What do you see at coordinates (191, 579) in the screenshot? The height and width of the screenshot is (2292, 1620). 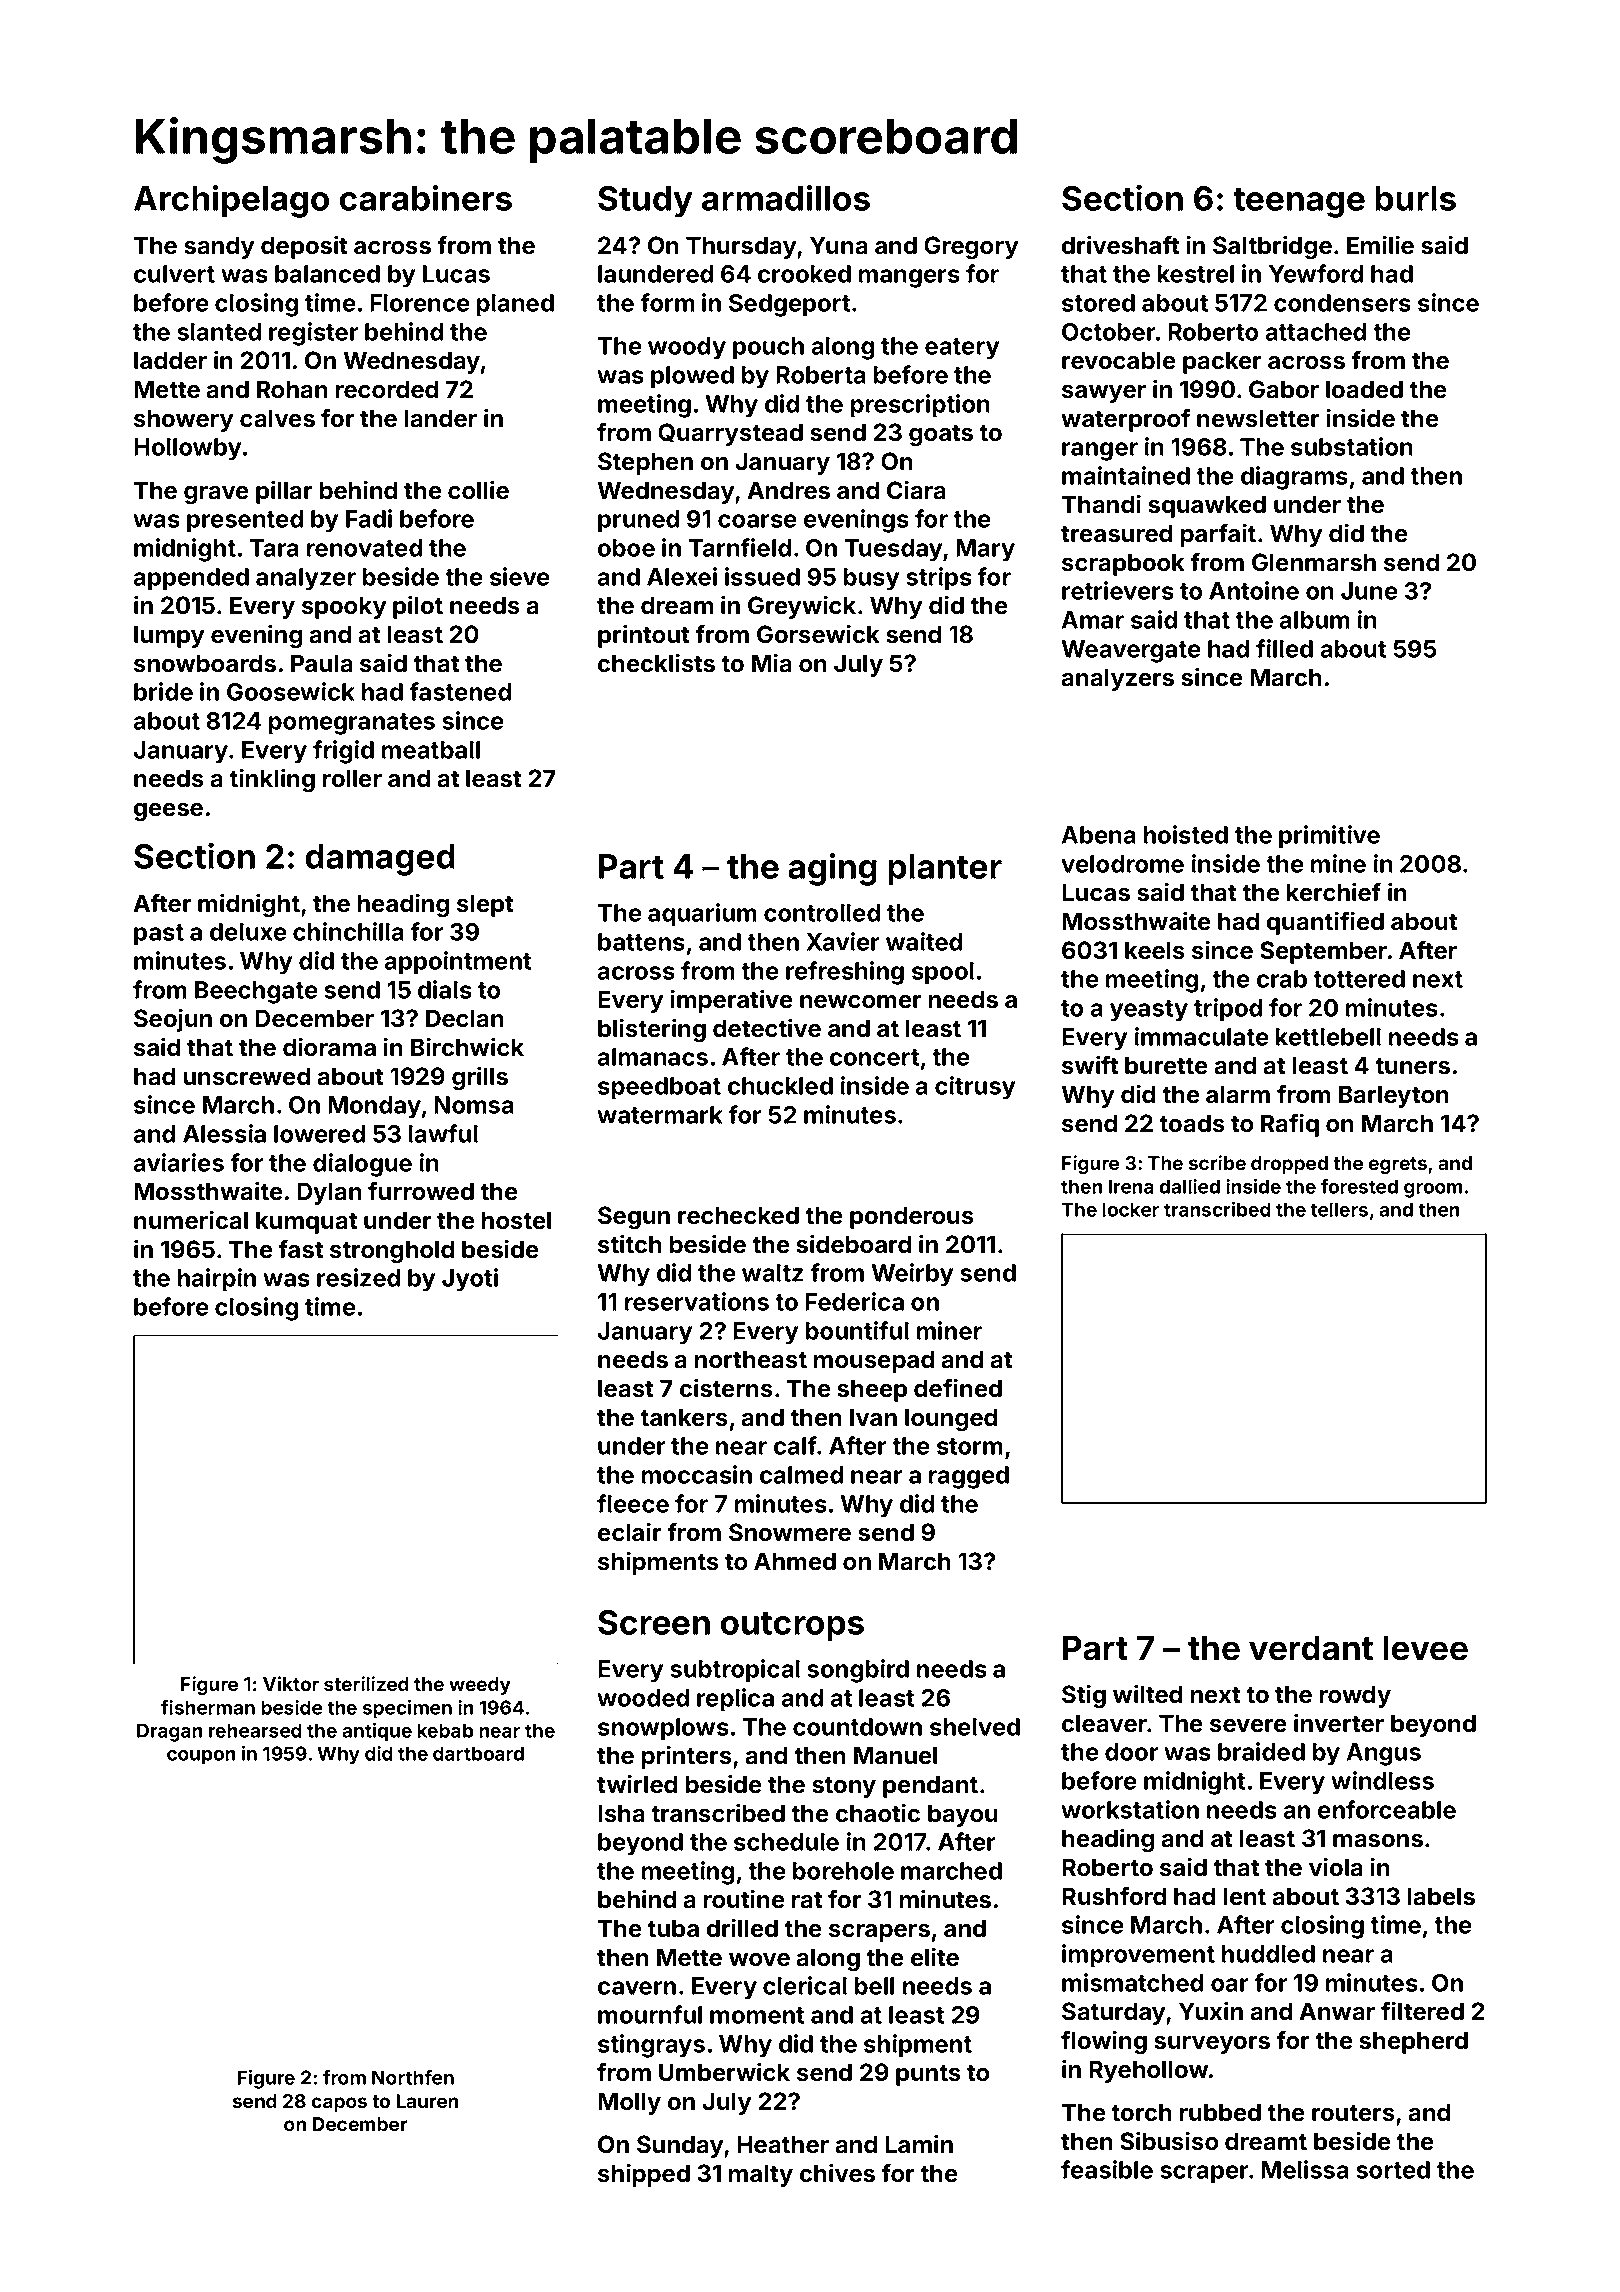 I see `appended` at bounding box center [191, 579].
